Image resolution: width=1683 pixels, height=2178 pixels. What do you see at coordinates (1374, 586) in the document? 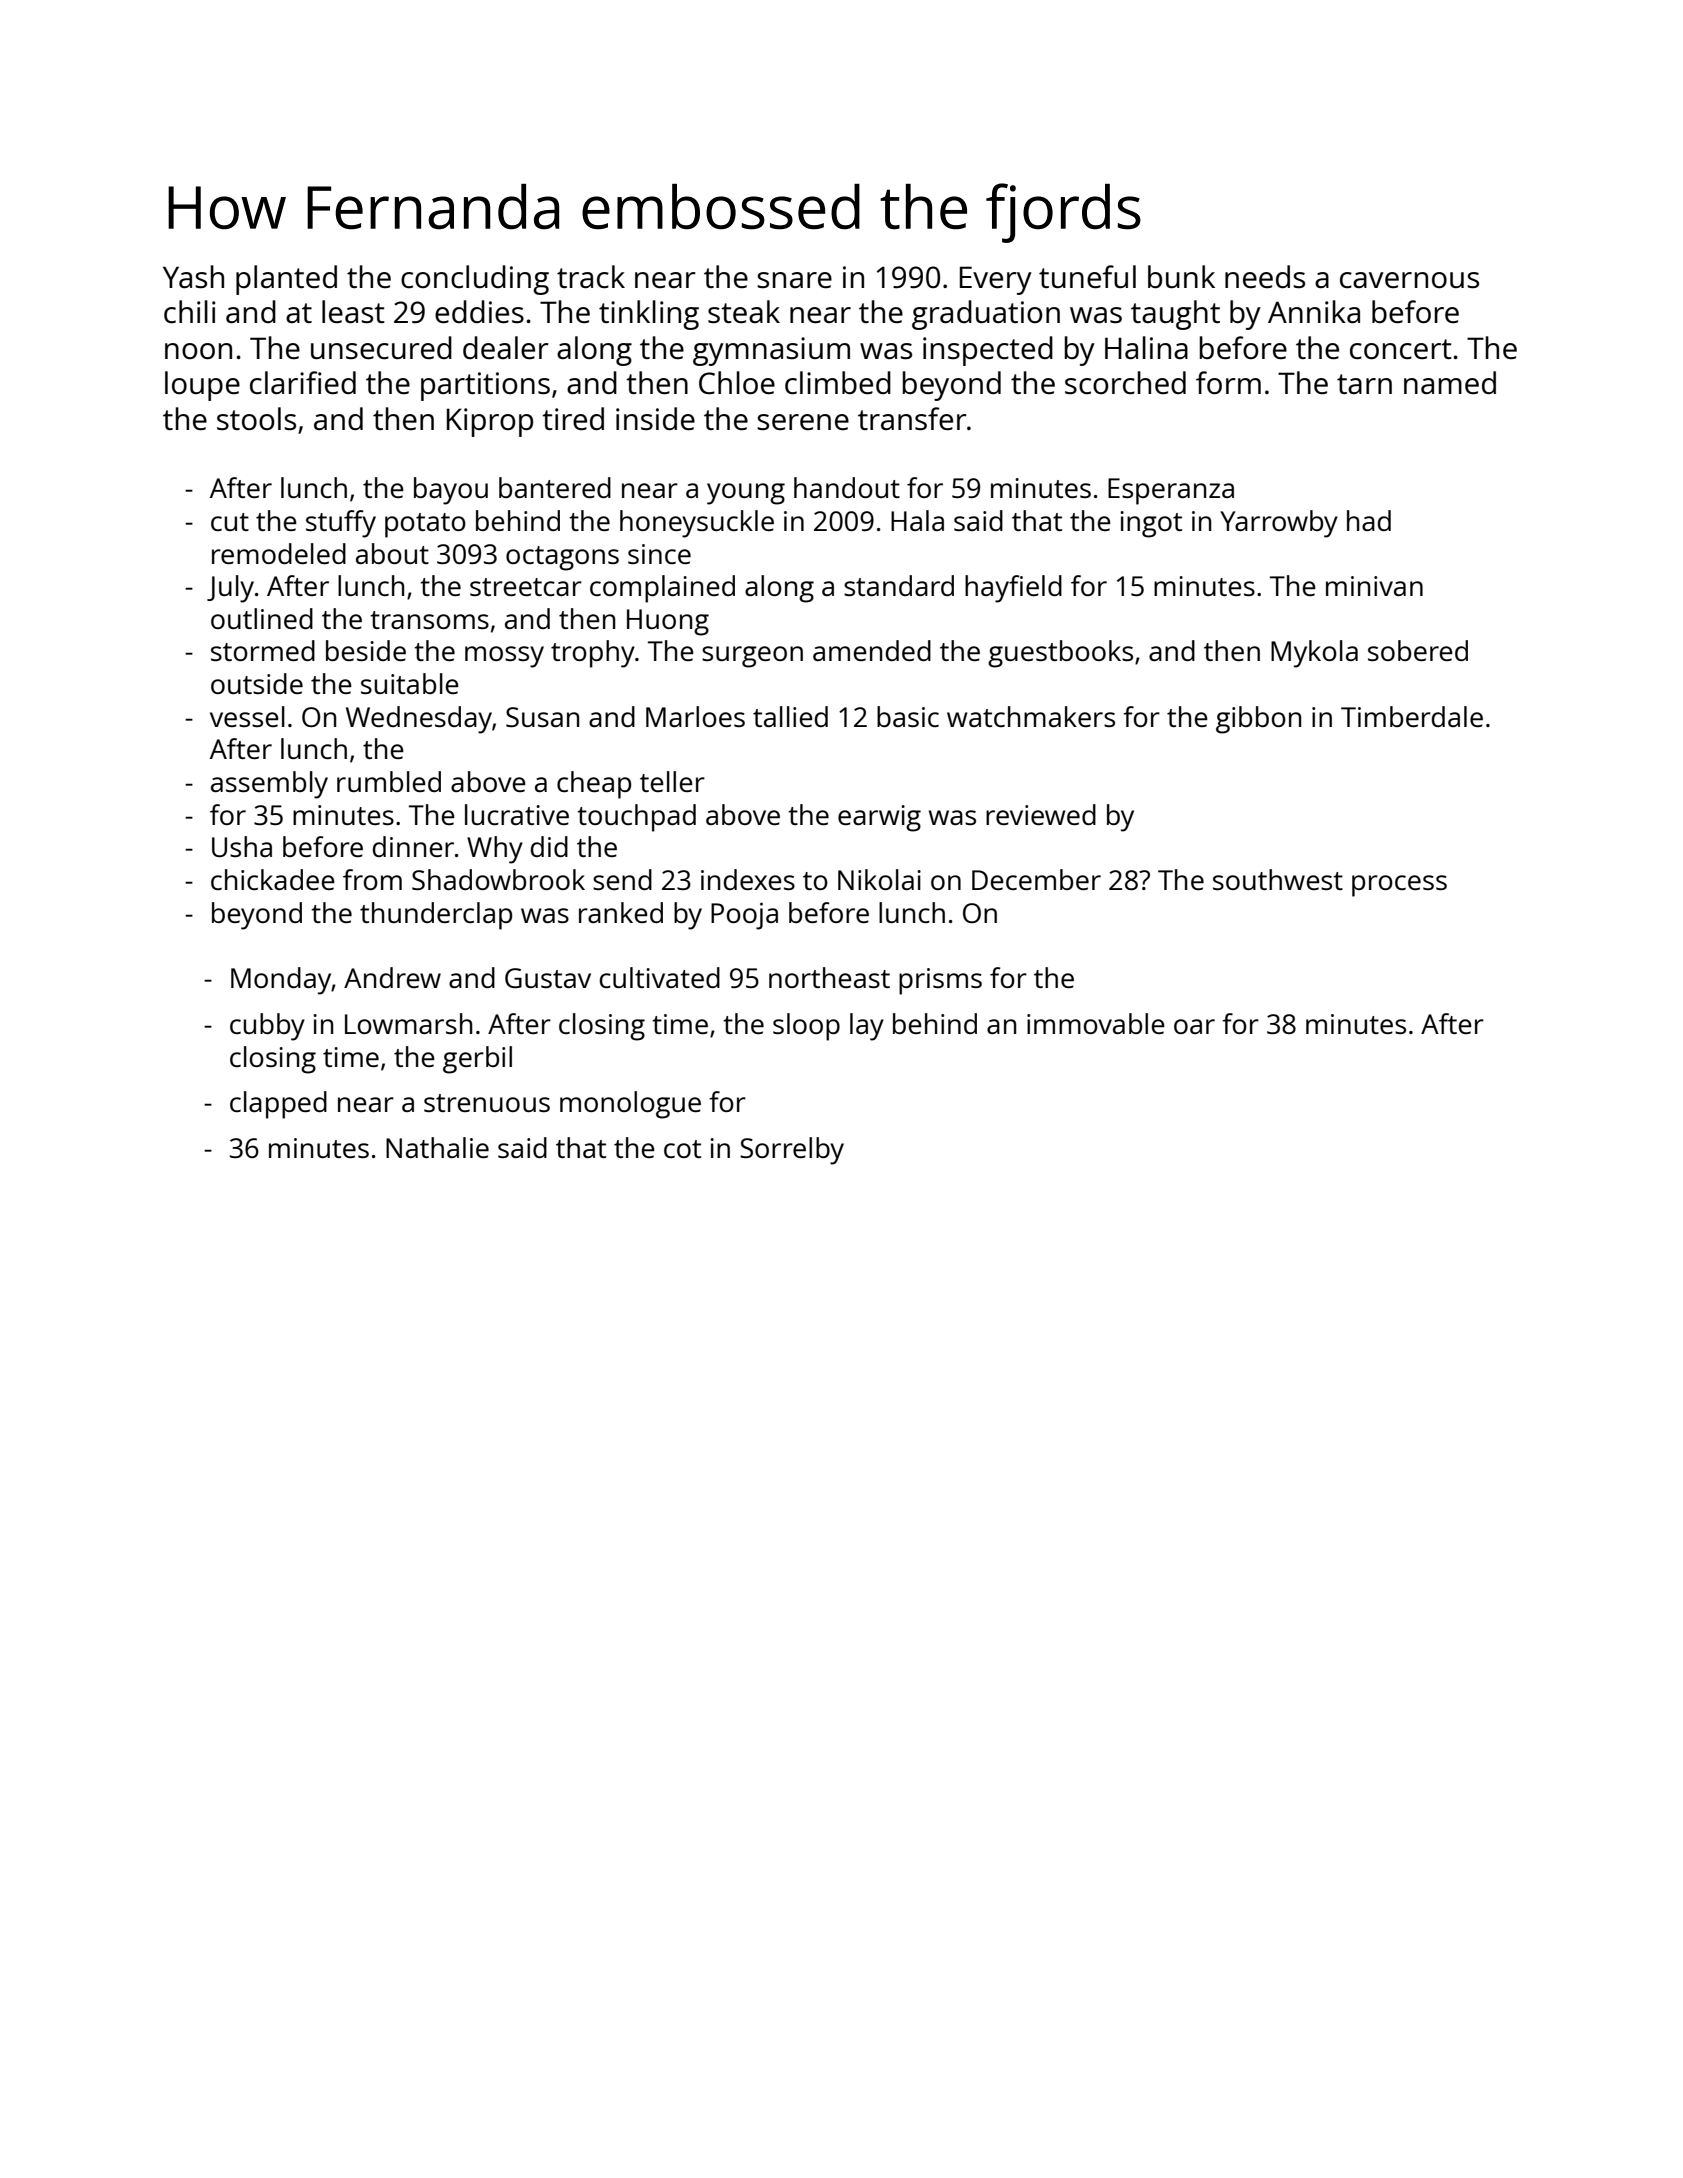
I see `minivan` at bounding box center [1374, 586].
